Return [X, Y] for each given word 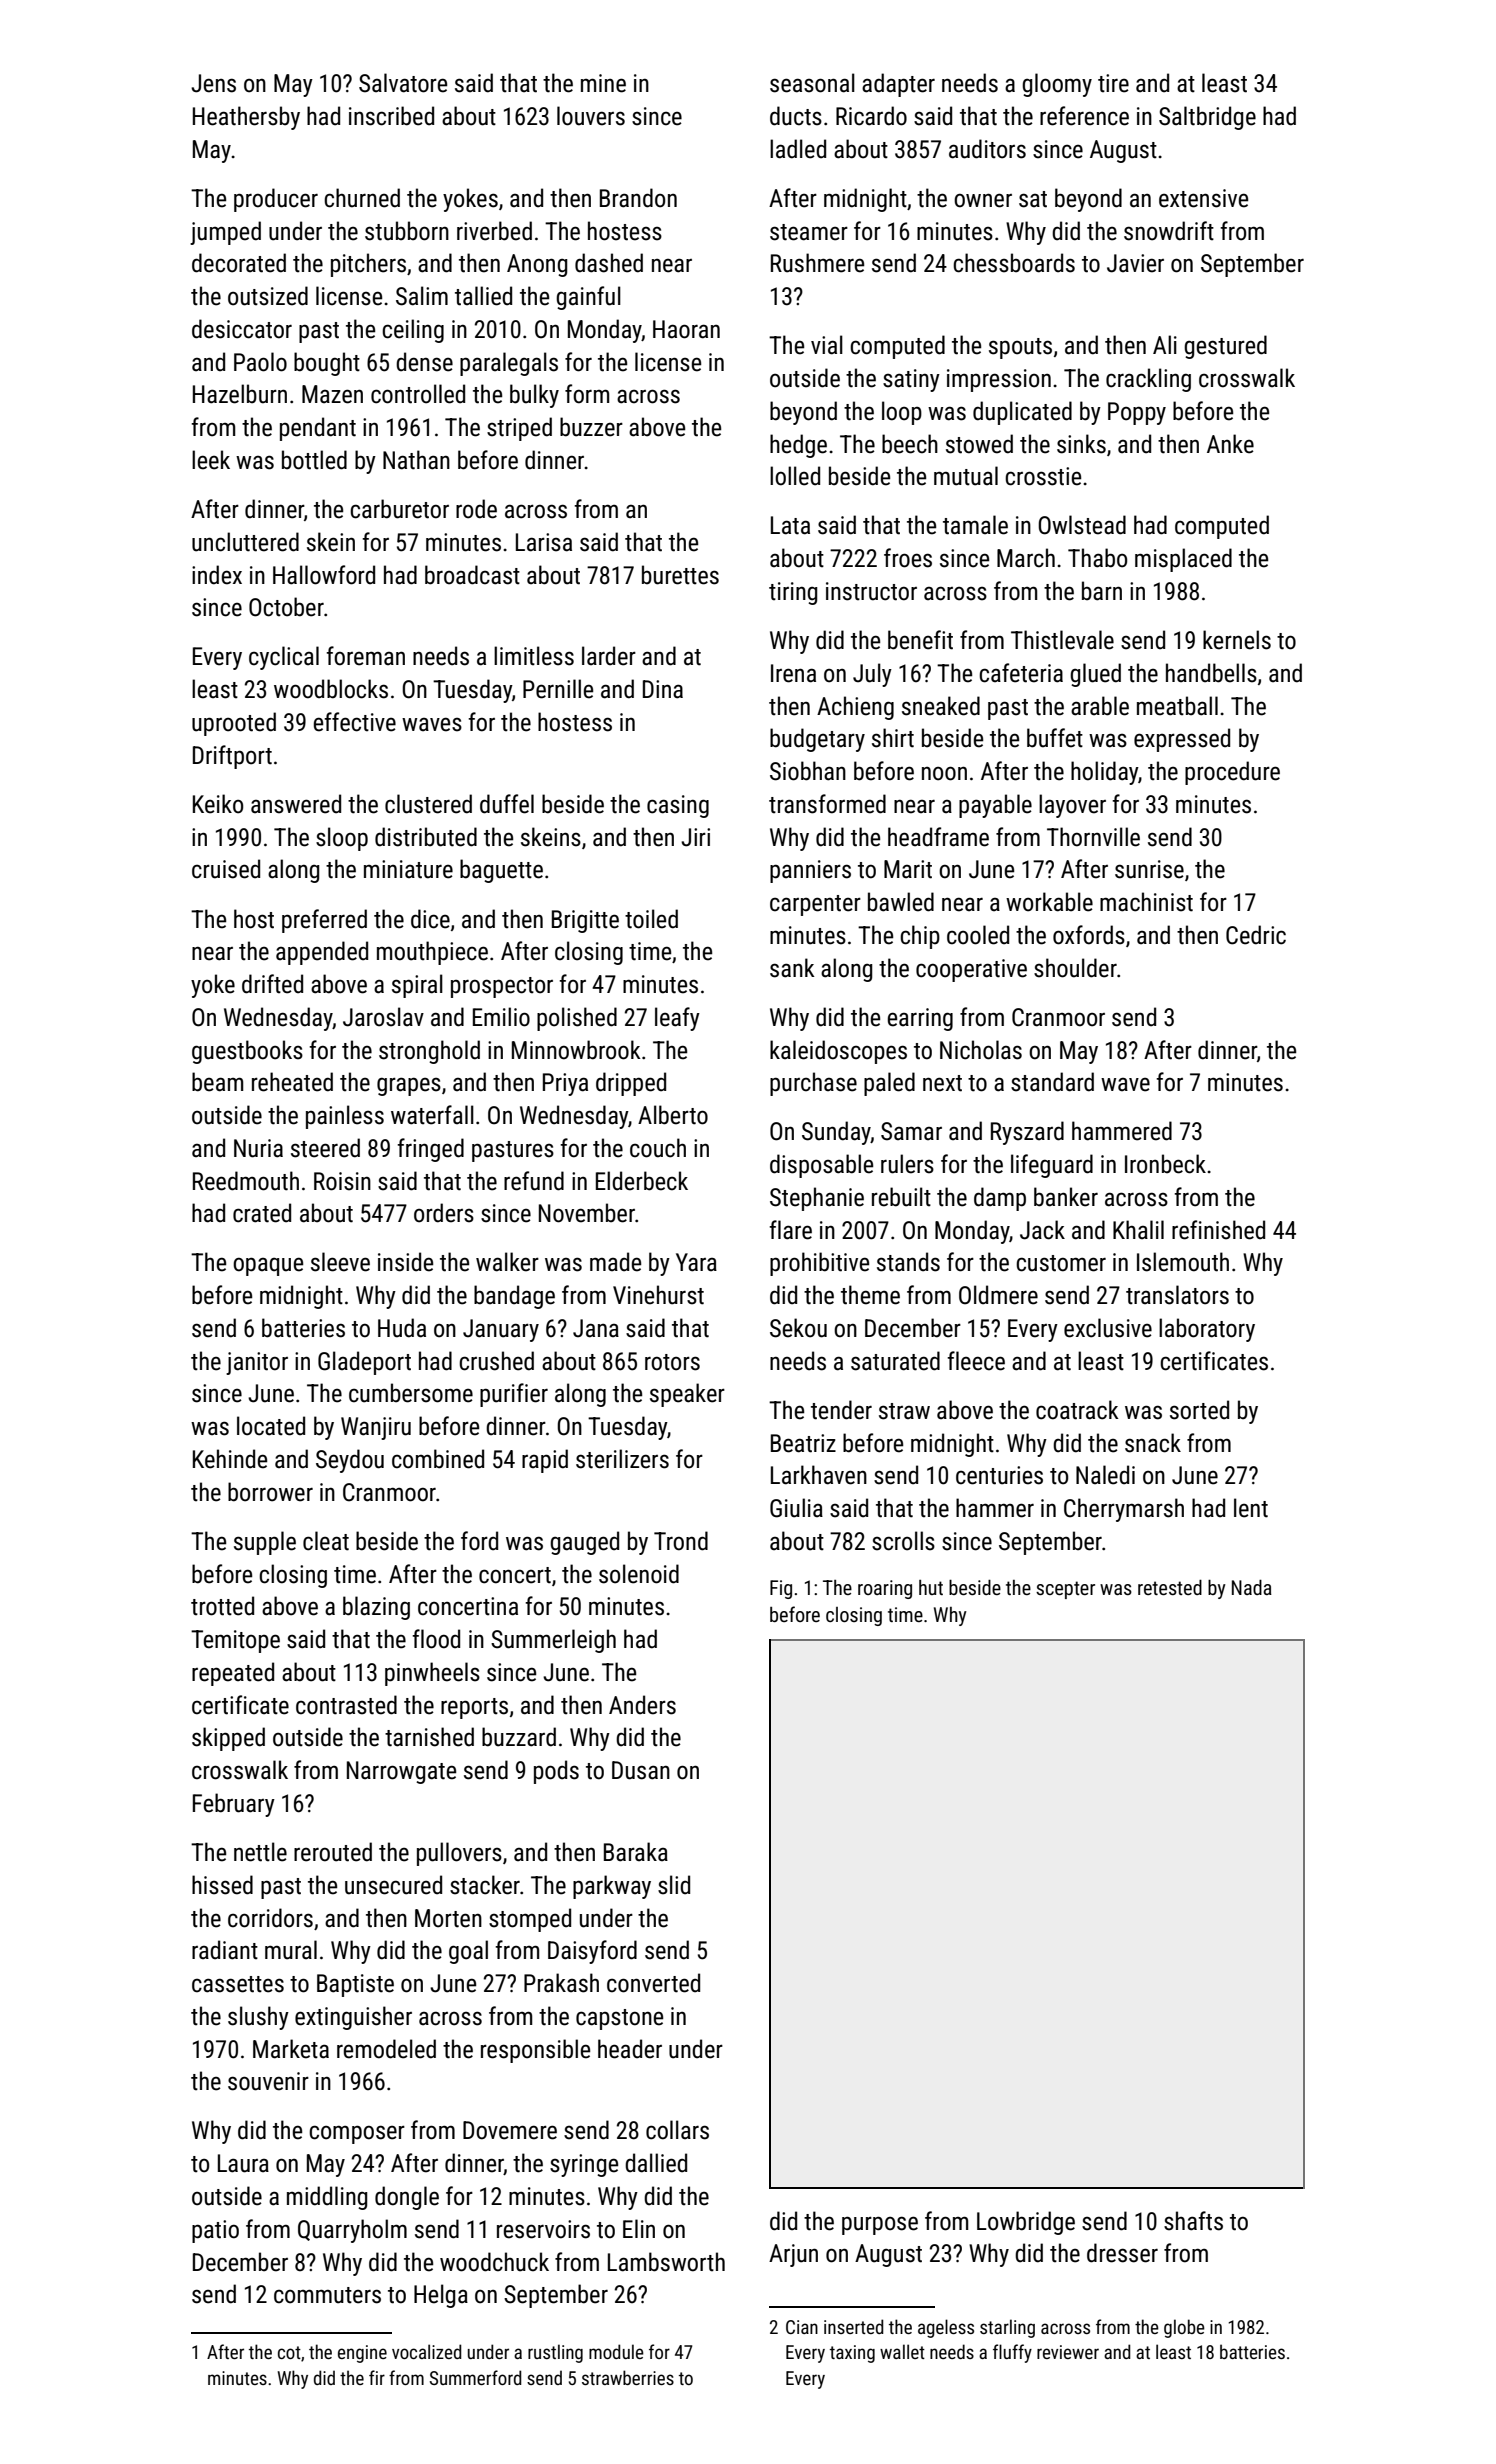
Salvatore [403, 83]
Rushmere [817, 263]
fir [377, 2377]
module [616, 2351]
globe [1184, 2328]
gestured [1225, 347]
